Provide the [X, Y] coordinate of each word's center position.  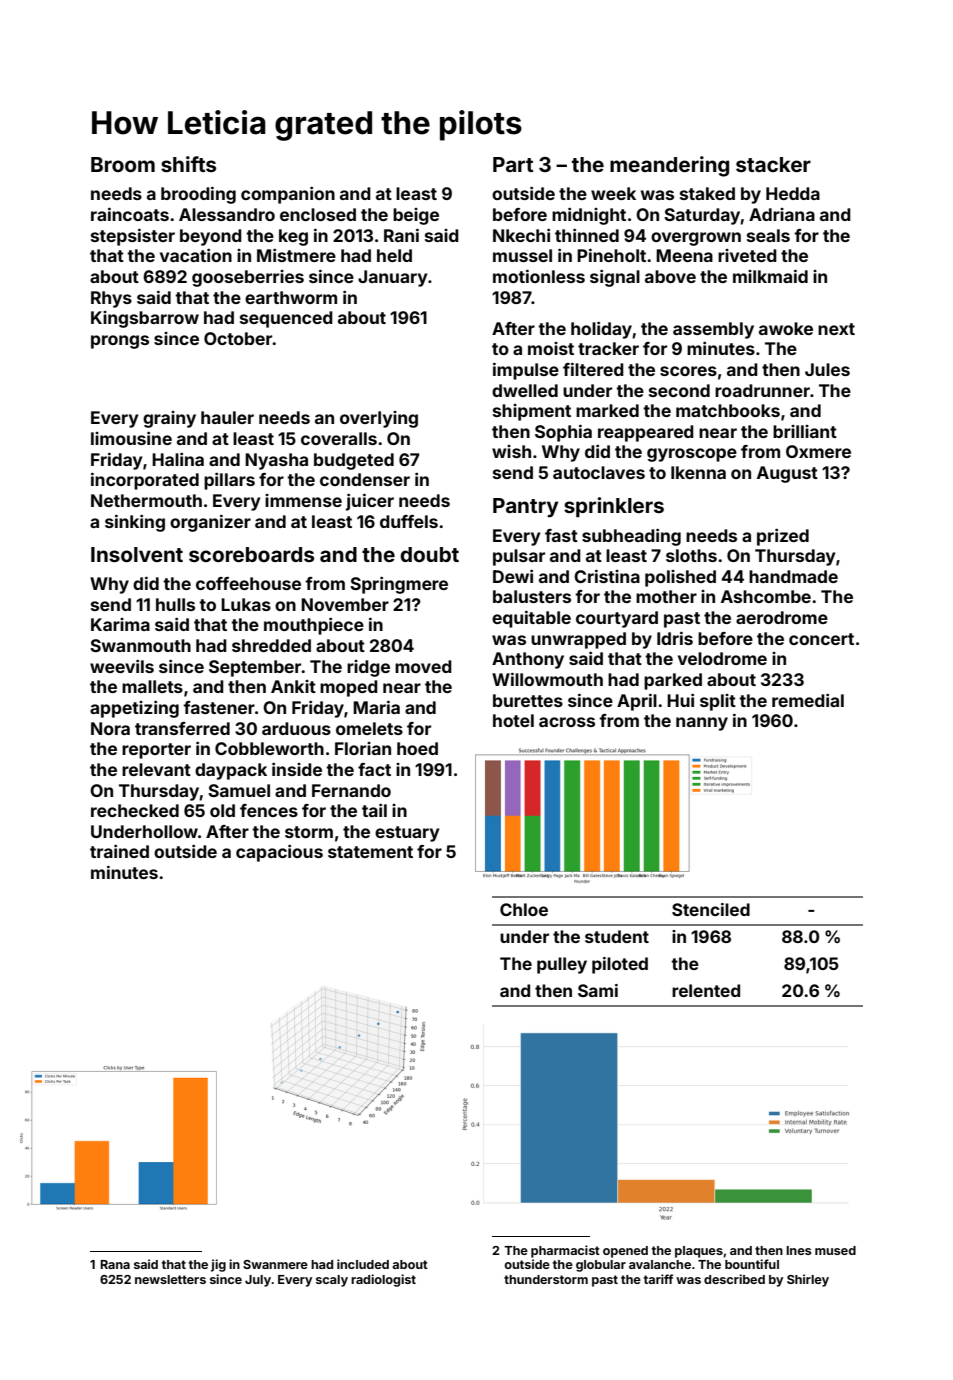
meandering [669, 166]
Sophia [563, 433]
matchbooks [728, 410]
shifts [188, 164]
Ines [798, 1250]
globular [601, 1266]
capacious [279, 853]
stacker [773, 164]
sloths [691, 555]
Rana [115, 1264]
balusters [532, 596]
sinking [135, 523]
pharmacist [565, 1251]
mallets [152, 686]
